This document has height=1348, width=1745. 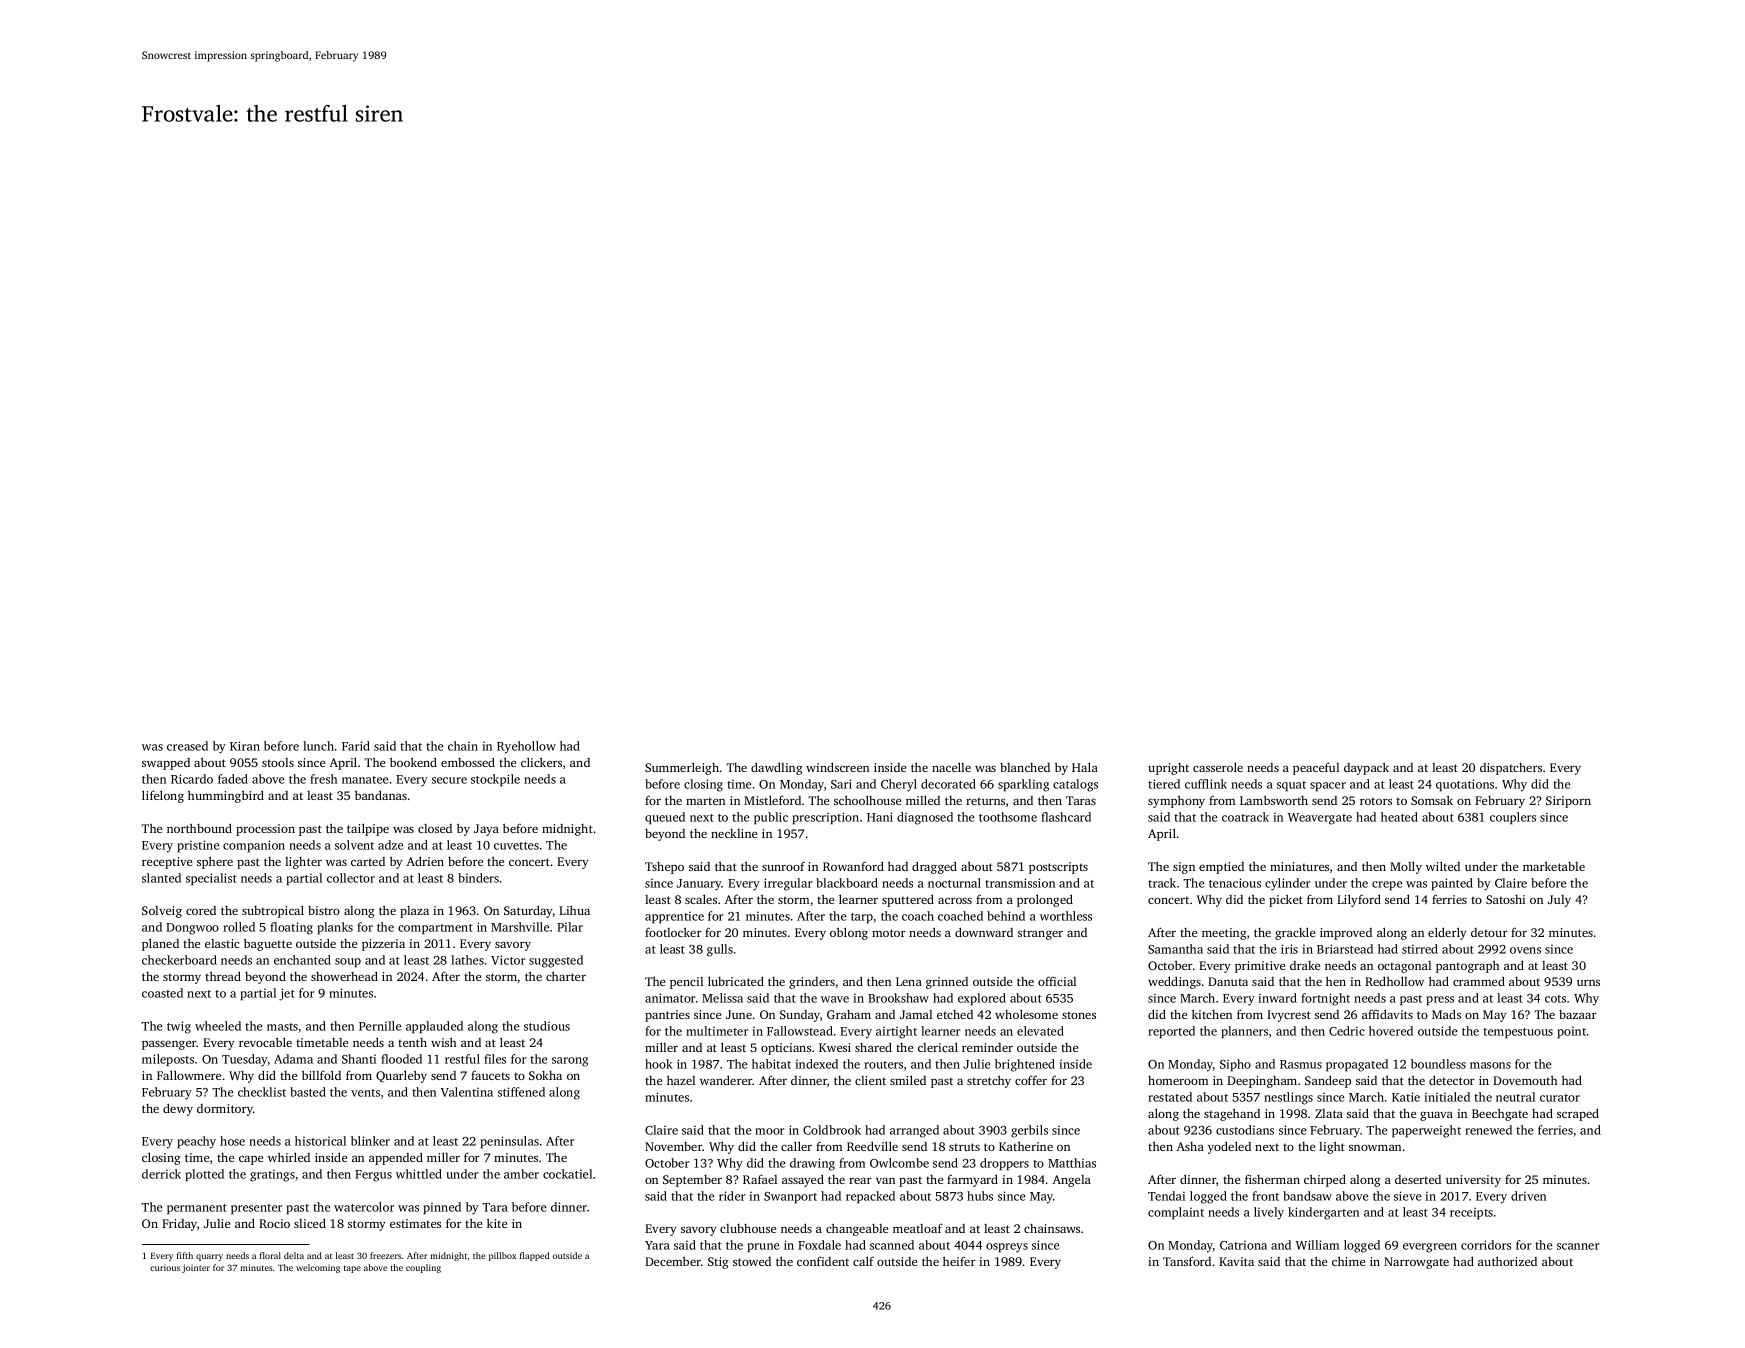 What do you see at coordinates (478, 878) in the document?
I see `binders` at bounding box center [478, 878].
